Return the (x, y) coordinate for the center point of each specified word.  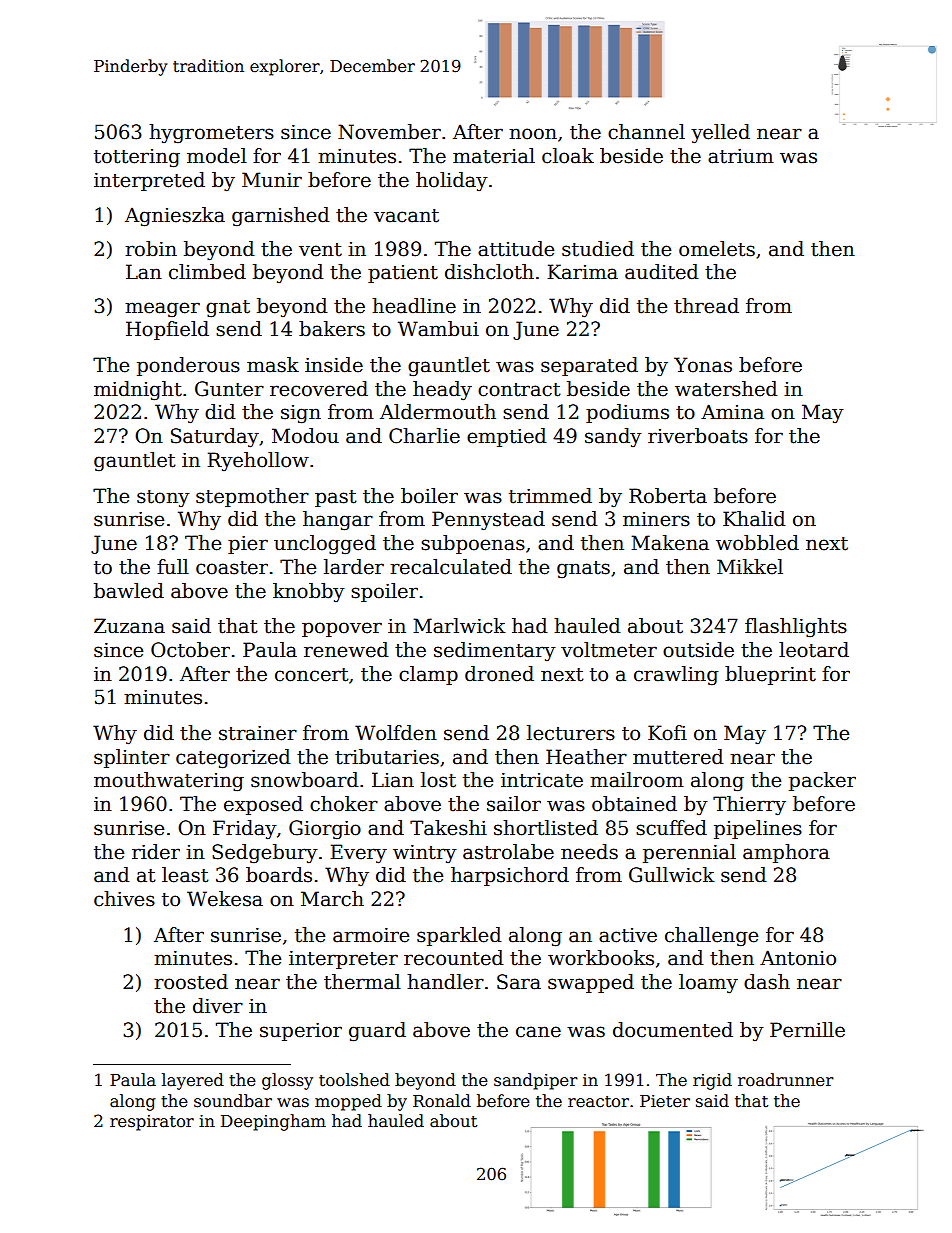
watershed (726, 389)
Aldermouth (438, 412)
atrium (741, 156)
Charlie (424, 436)
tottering (137, 158)
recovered (319, 389)
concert (312, 675)
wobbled (757, 543)
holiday (452, 181)
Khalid (754, 519)
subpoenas (473, 544)
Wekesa (225, 899)
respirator (152, 1123)
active (628, 935)
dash (767, 982)
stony (163, 498)
